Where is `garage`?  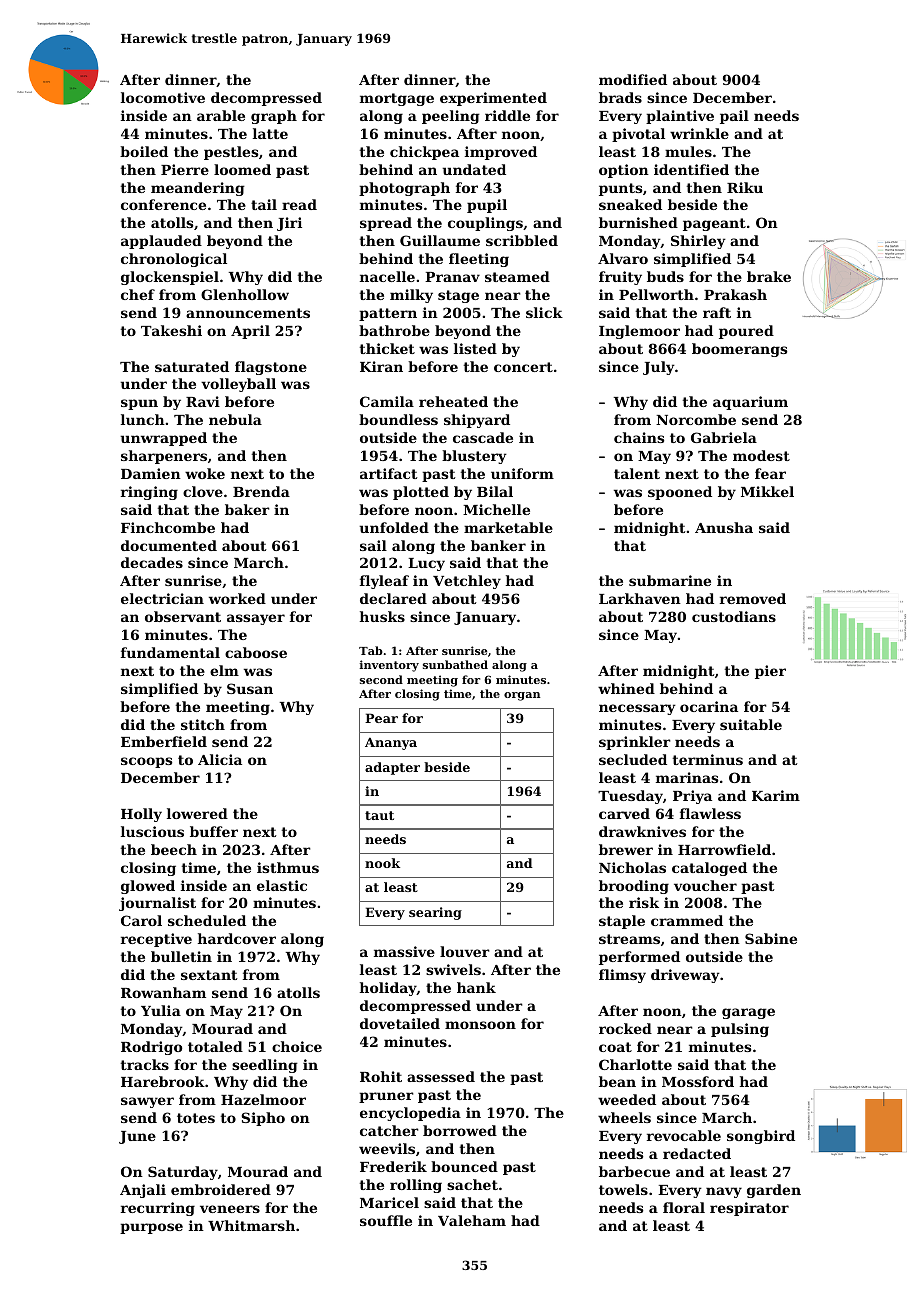
garage is located at coordinates (748, 1013).
